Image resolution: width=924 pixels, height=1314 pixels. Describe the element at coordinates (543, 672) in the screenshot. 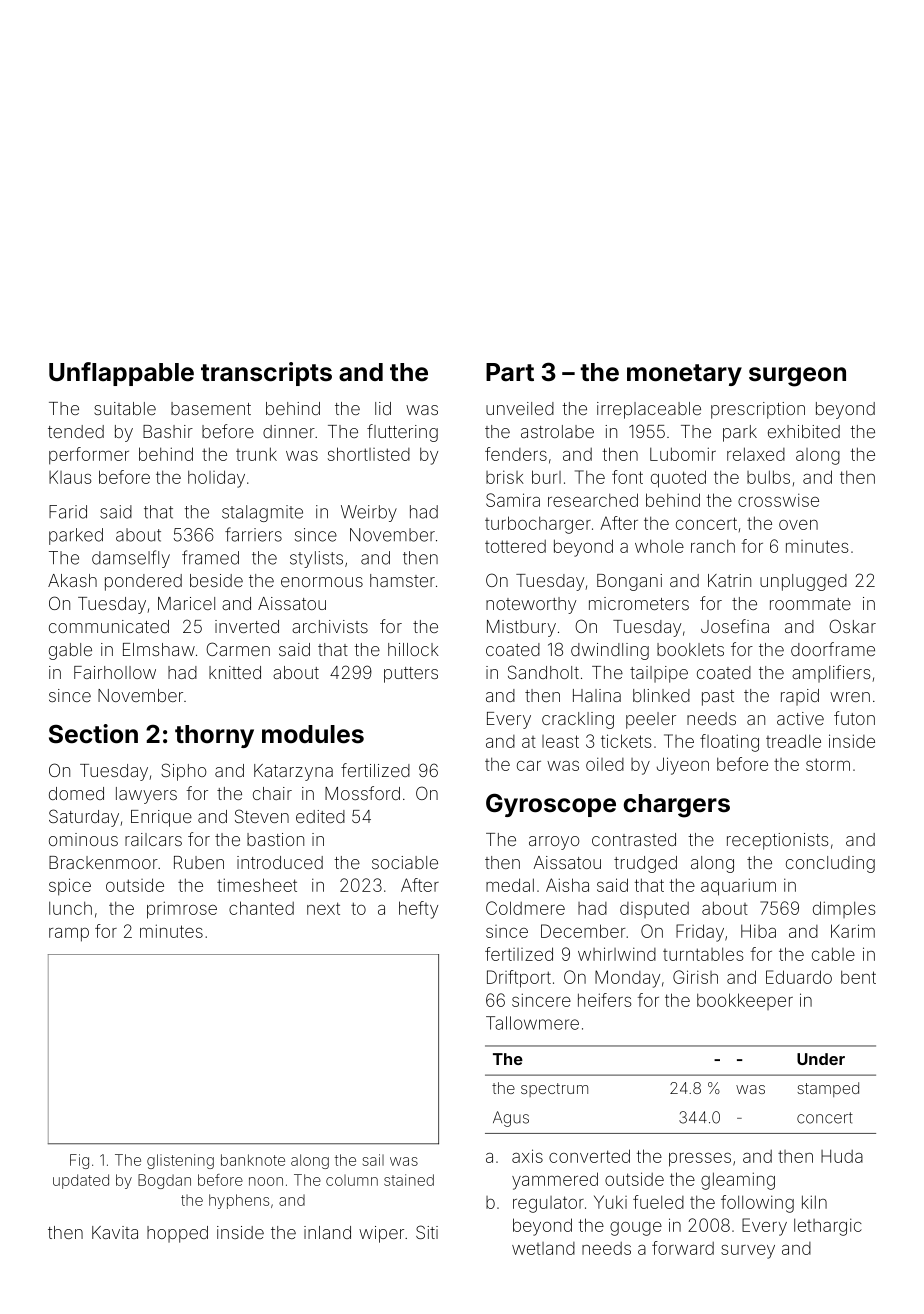

I see `Sandholt` at that location.
